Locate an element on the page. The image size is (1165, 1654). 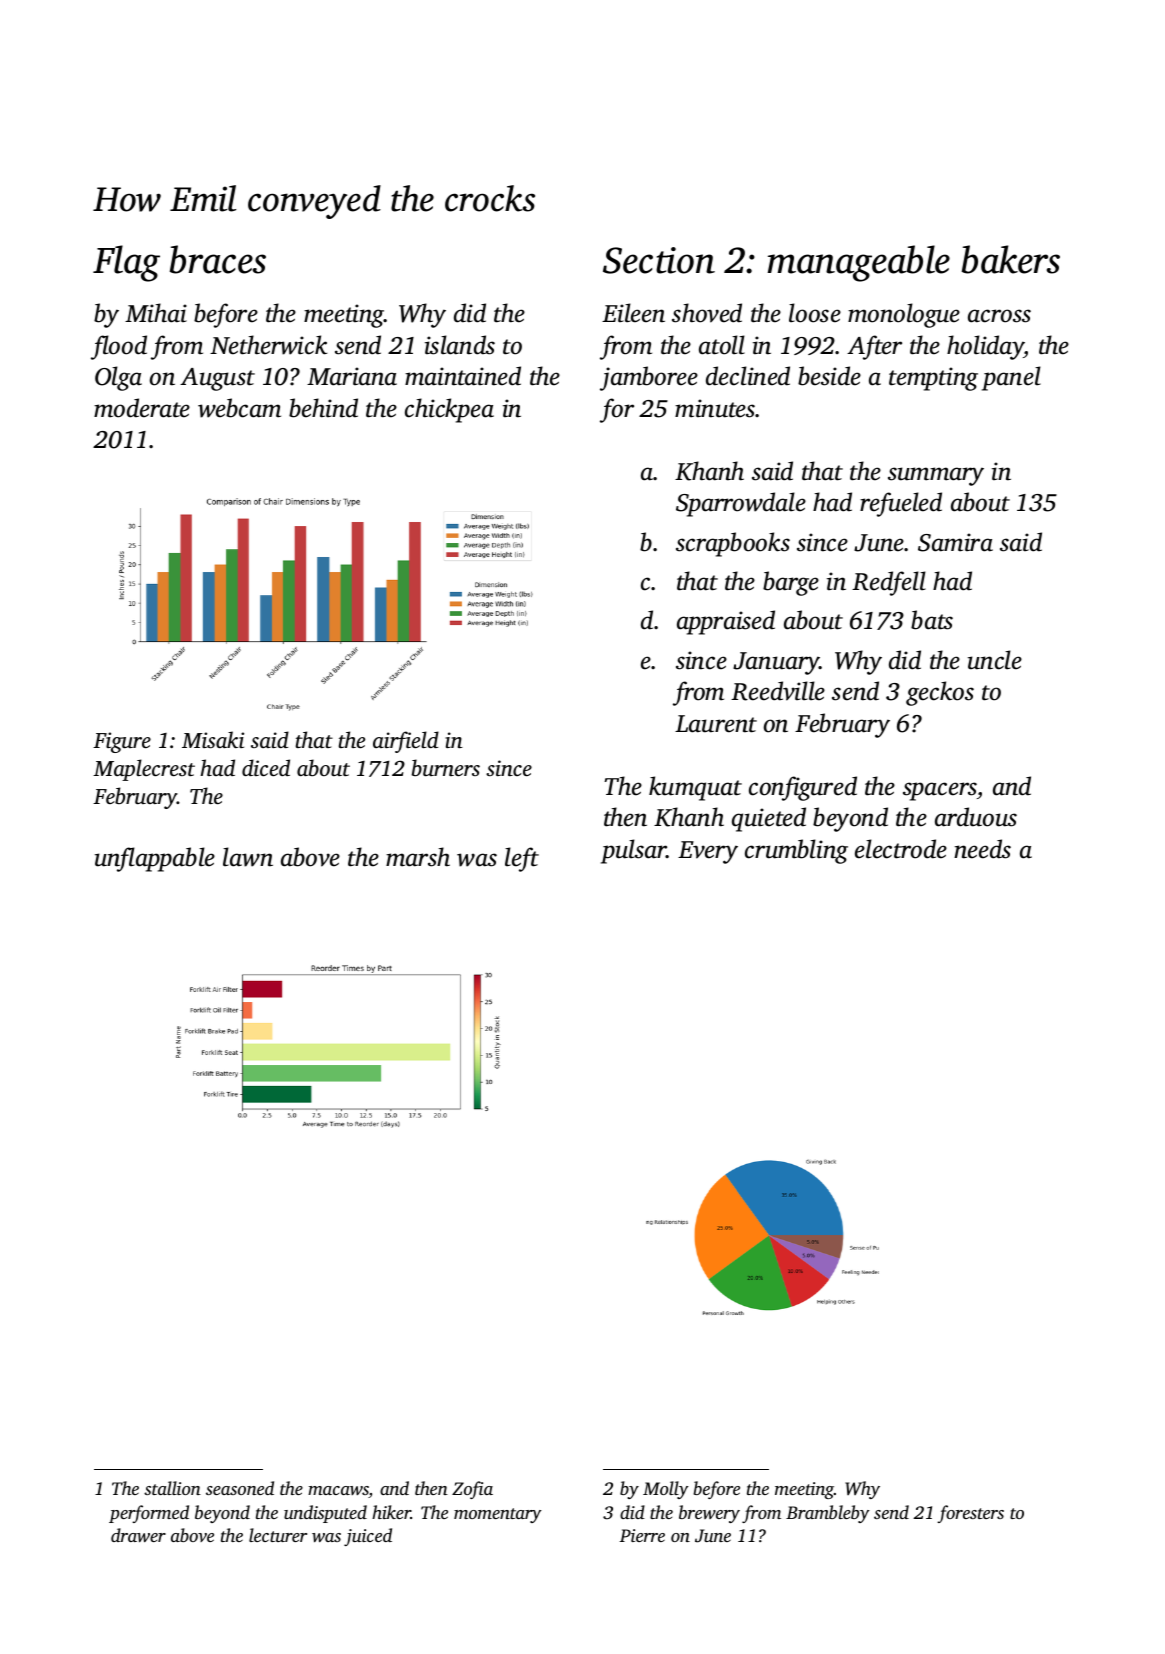
islands is located at coordinates (460, 345).
